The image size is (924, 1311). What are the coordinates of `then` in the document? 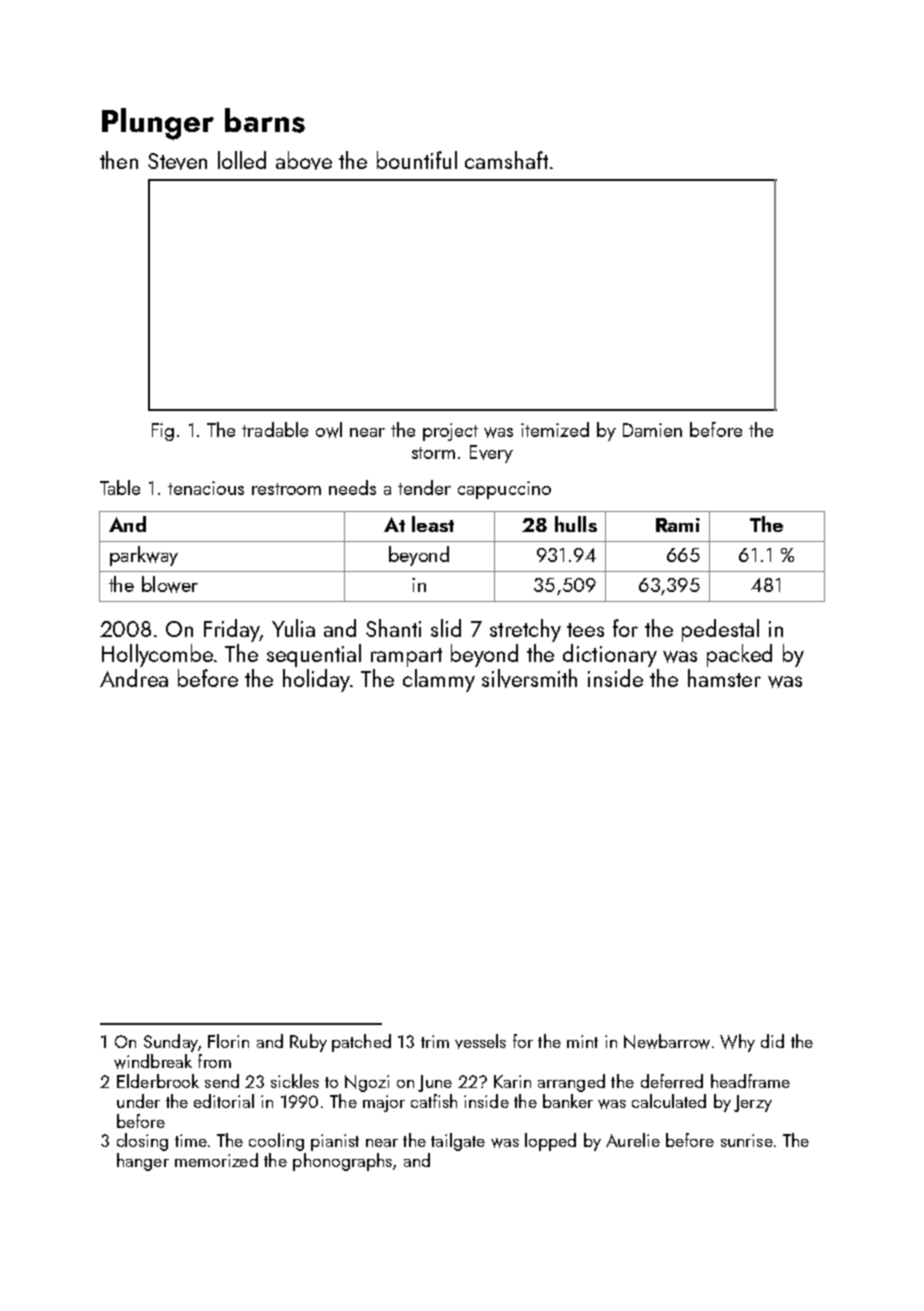 It's located at (119, 160).
